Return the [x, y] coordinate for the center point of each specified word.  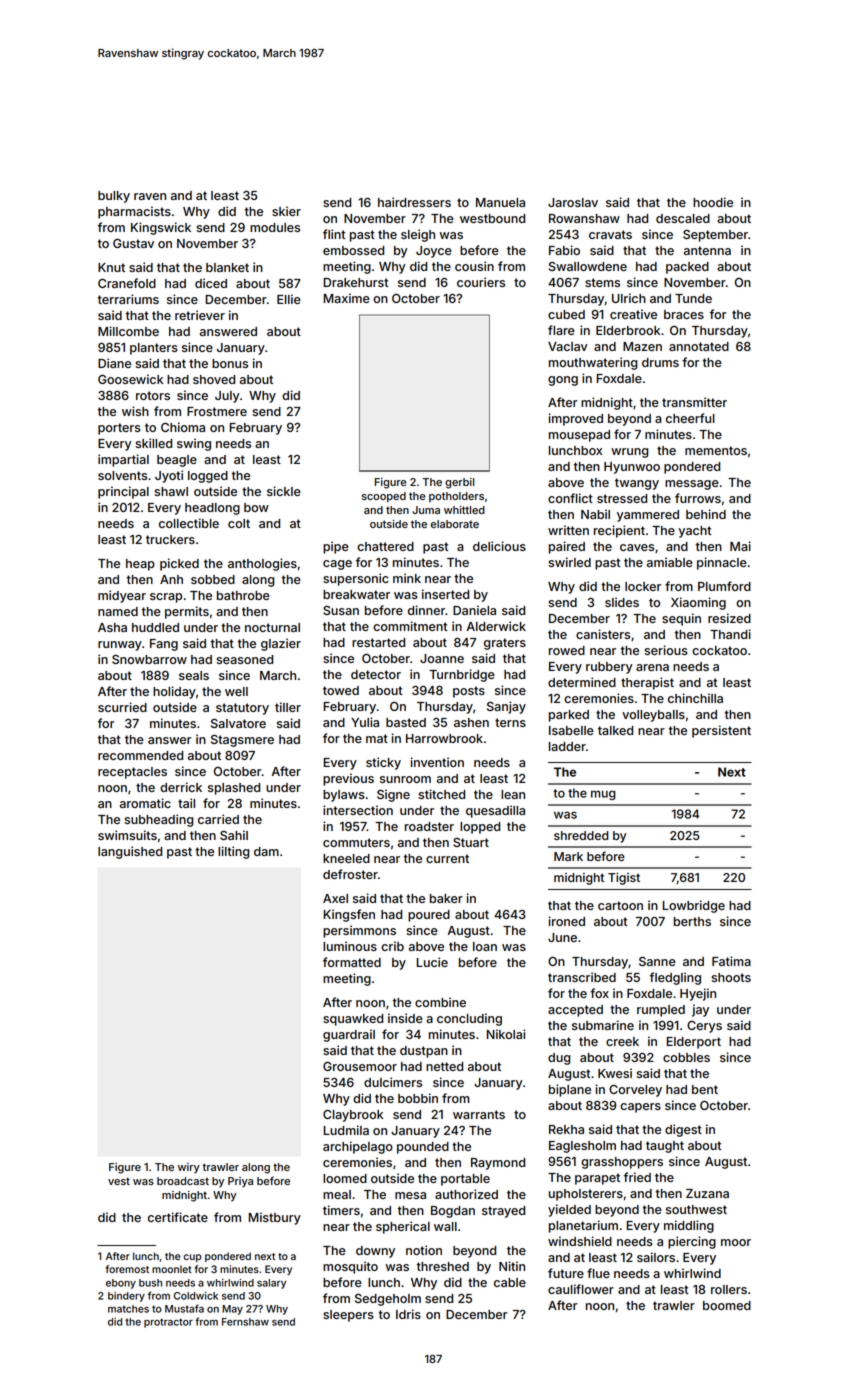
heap [140, 565]
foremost [127, 1269]
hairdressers [414, 202]
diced [211, 283]
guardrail [349, 1035]
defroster [350, 874]
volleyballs [653, 716]
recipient [619, 531]
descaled [683, 218]
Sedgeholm [388, 1299]
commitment [410, 626]
